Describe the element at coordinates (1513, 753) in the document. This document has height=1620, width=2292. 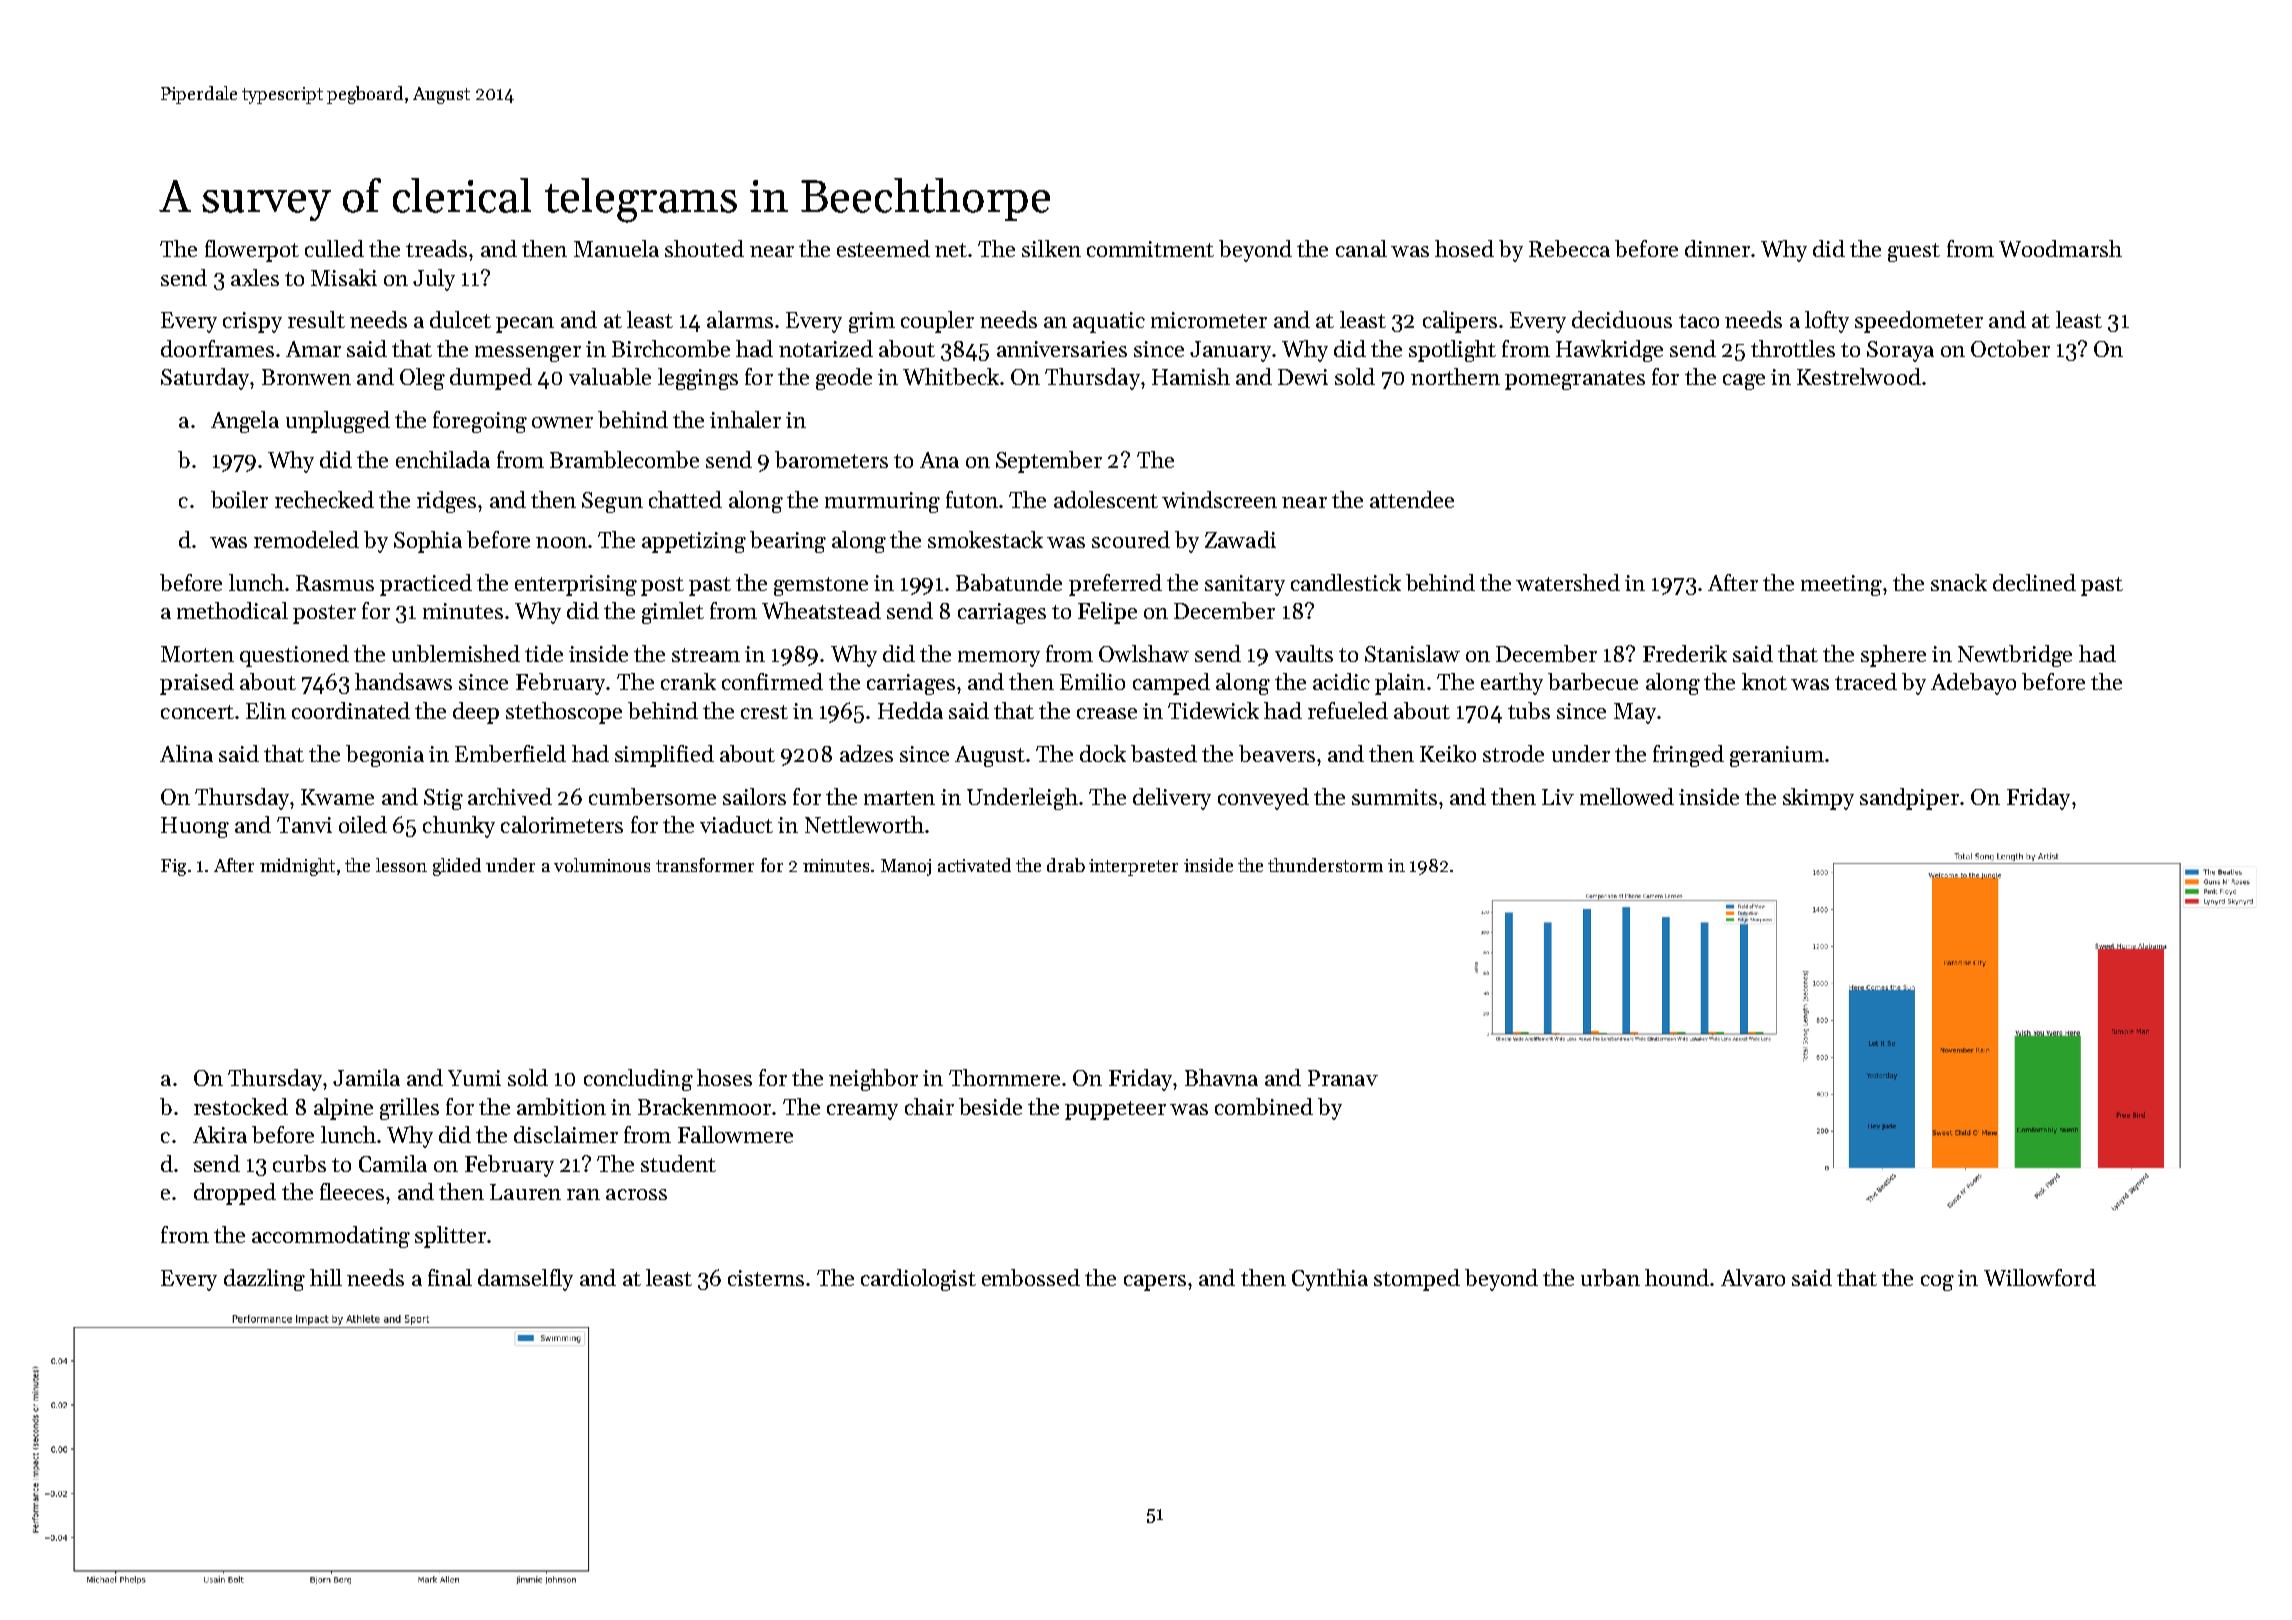
I see `strode` at that location.
